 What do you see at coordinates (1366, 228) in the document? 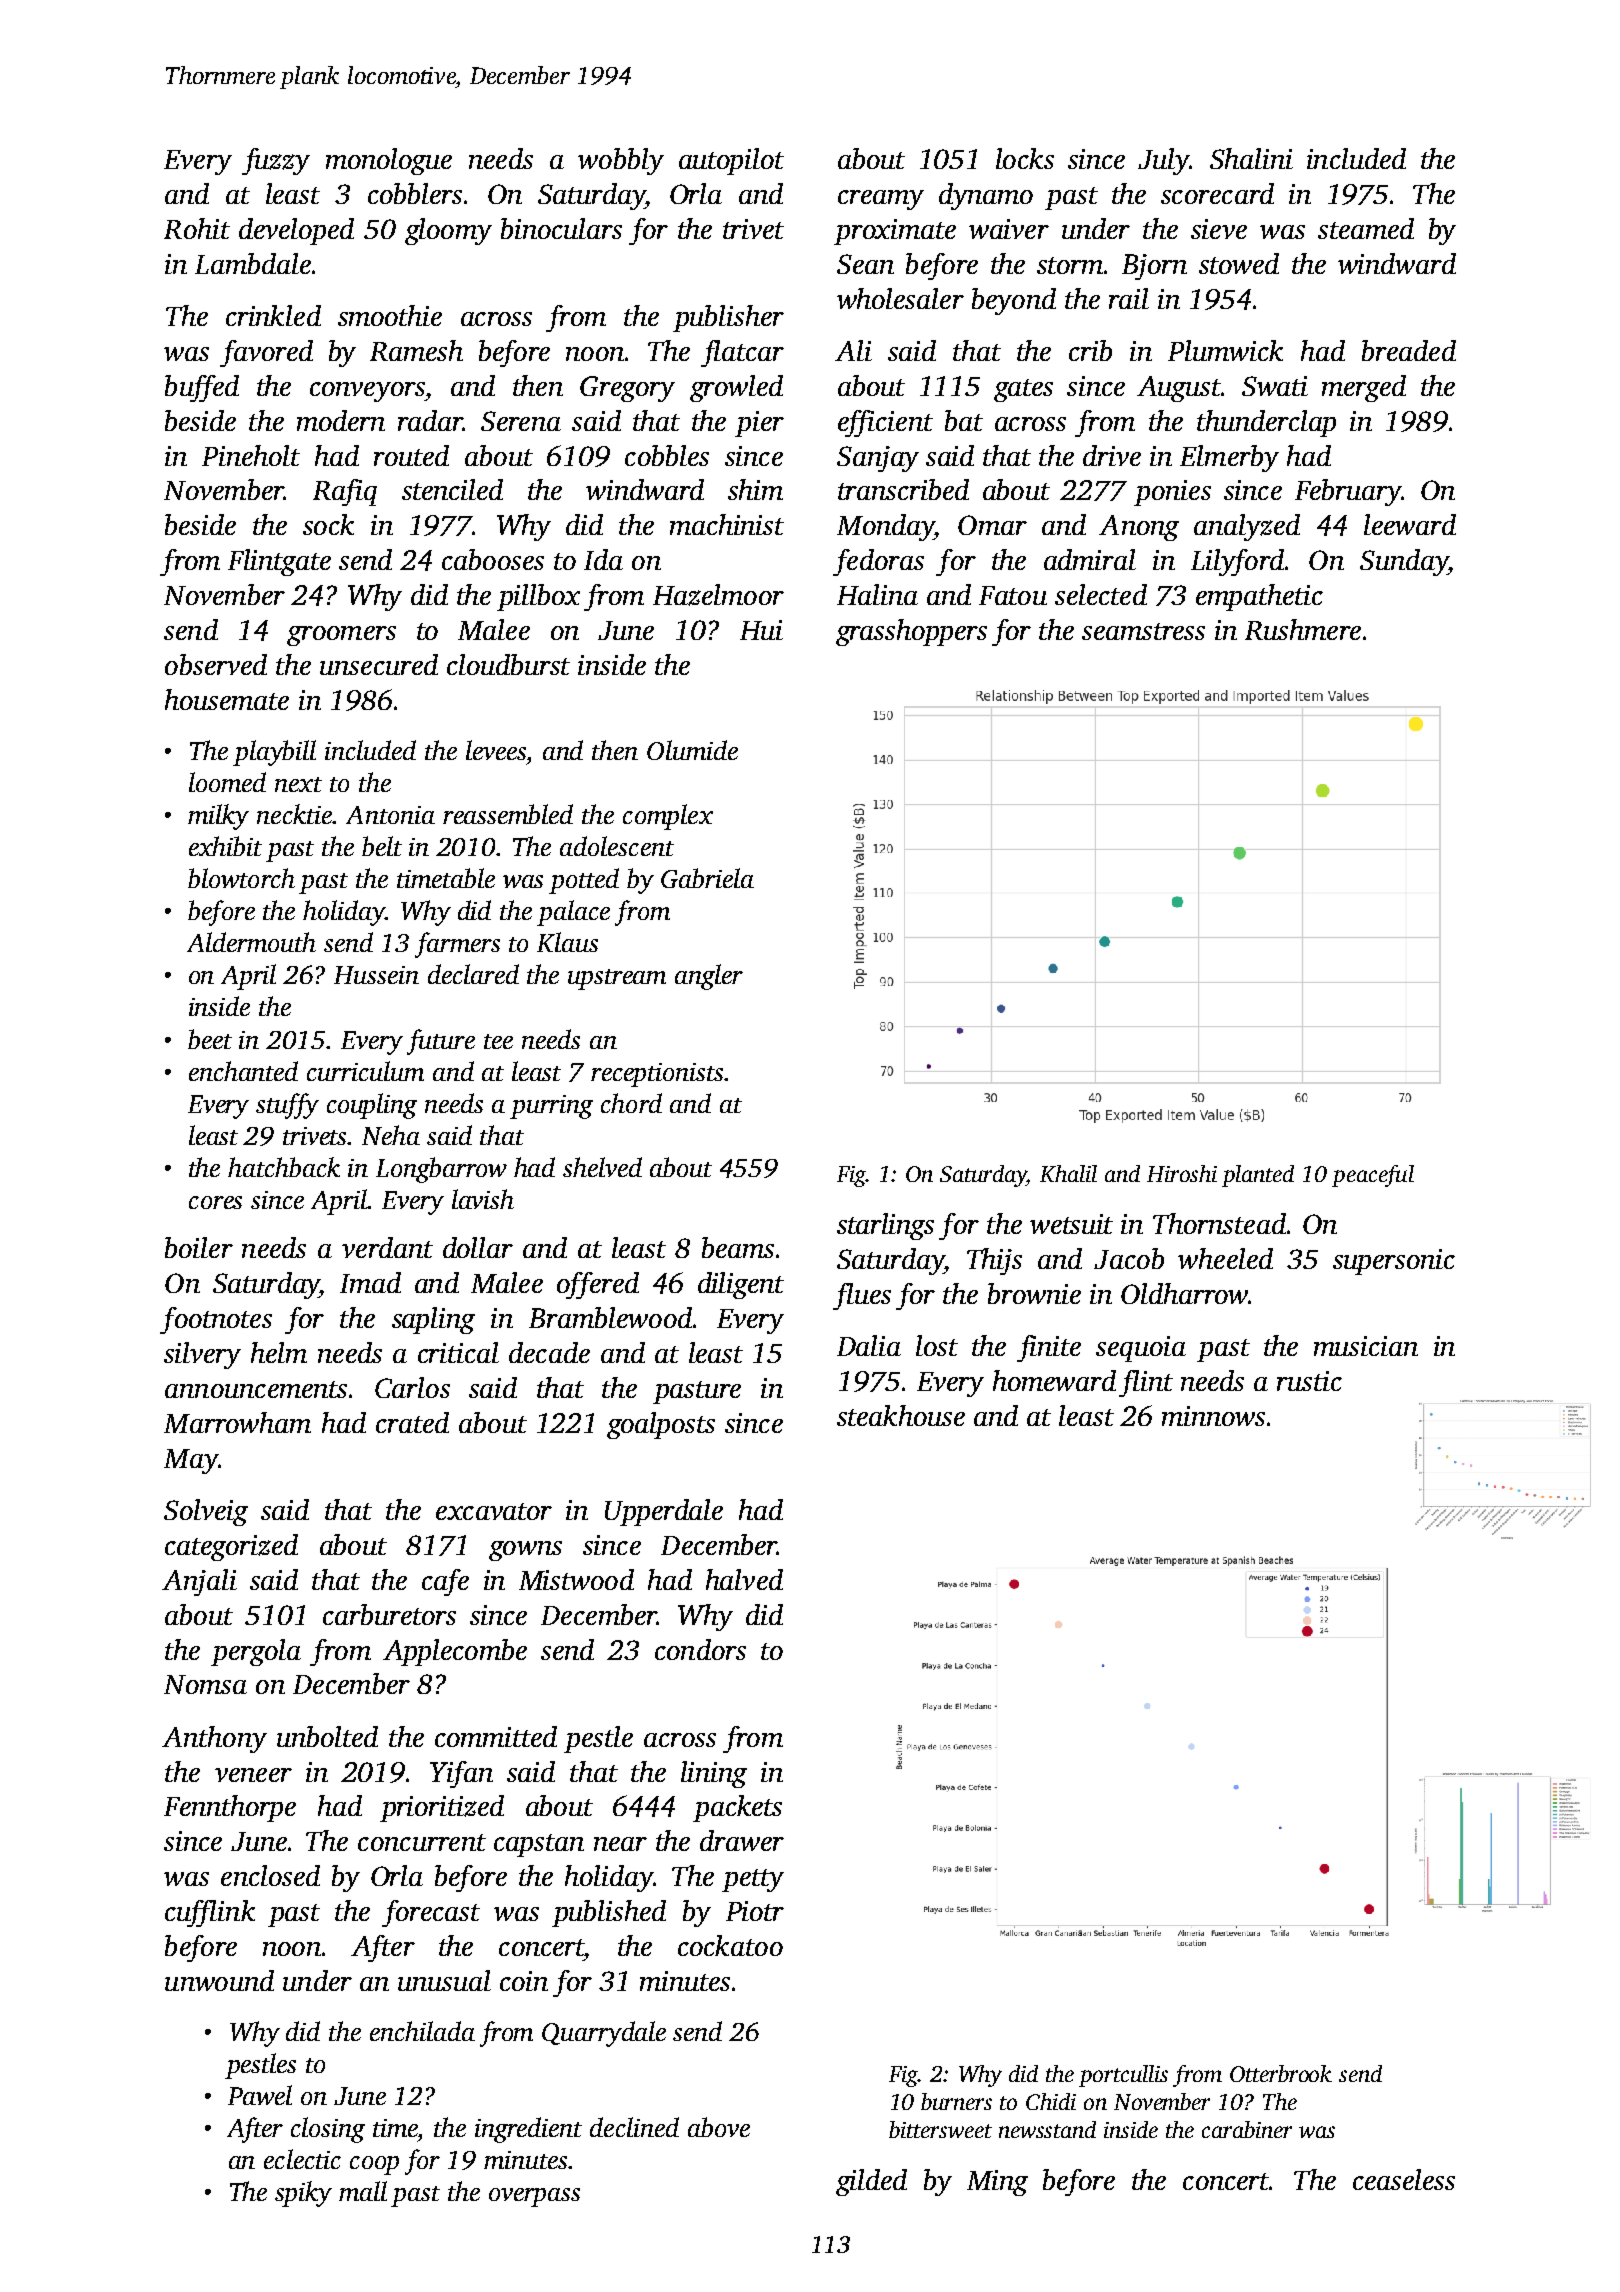
I see `steamed` at bounding box center [1366, 228].
